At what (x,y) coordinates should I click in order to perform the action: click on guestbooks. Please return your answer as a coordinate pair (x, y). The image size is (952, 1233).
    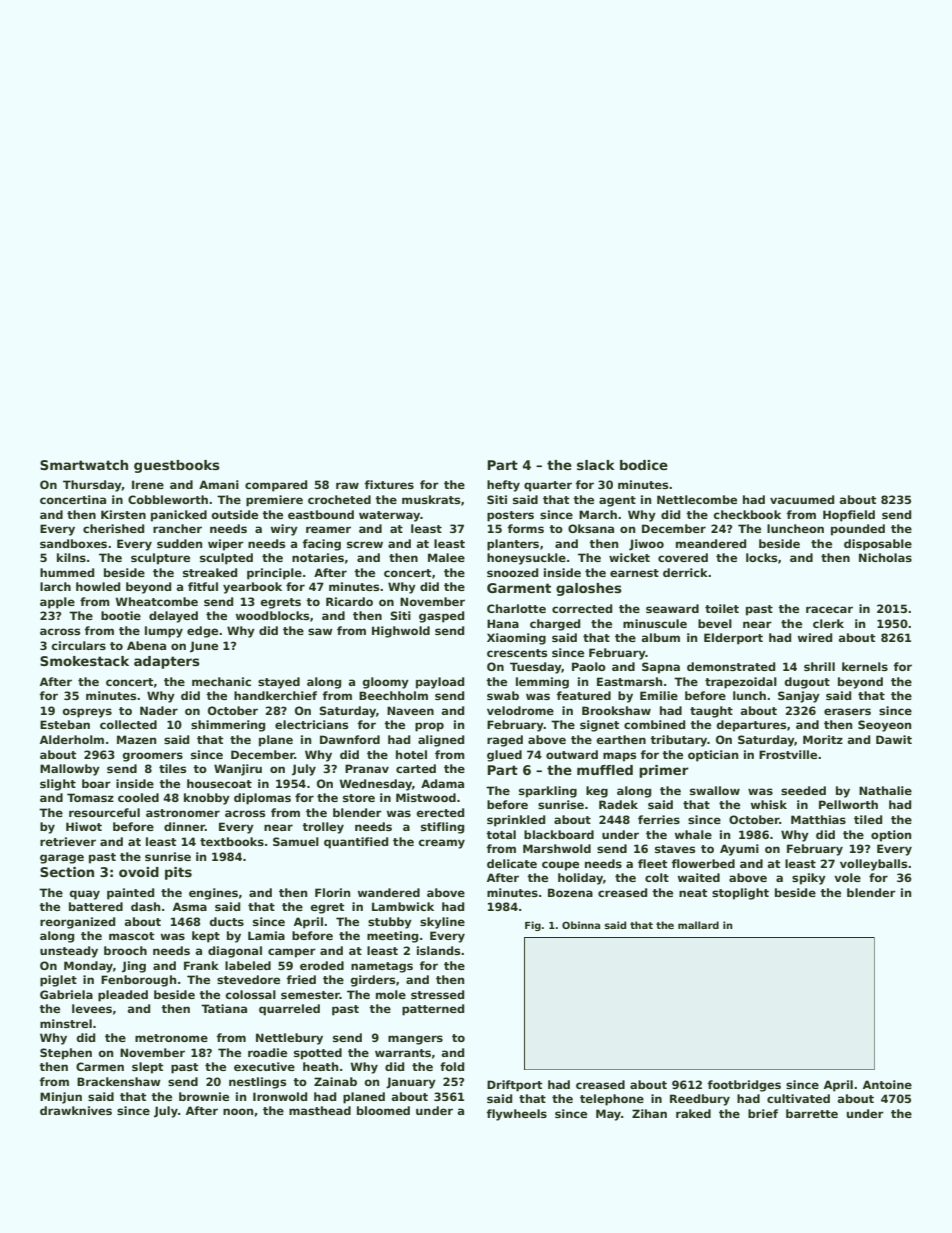
    Looking at the image, I should click on (177, 466).
